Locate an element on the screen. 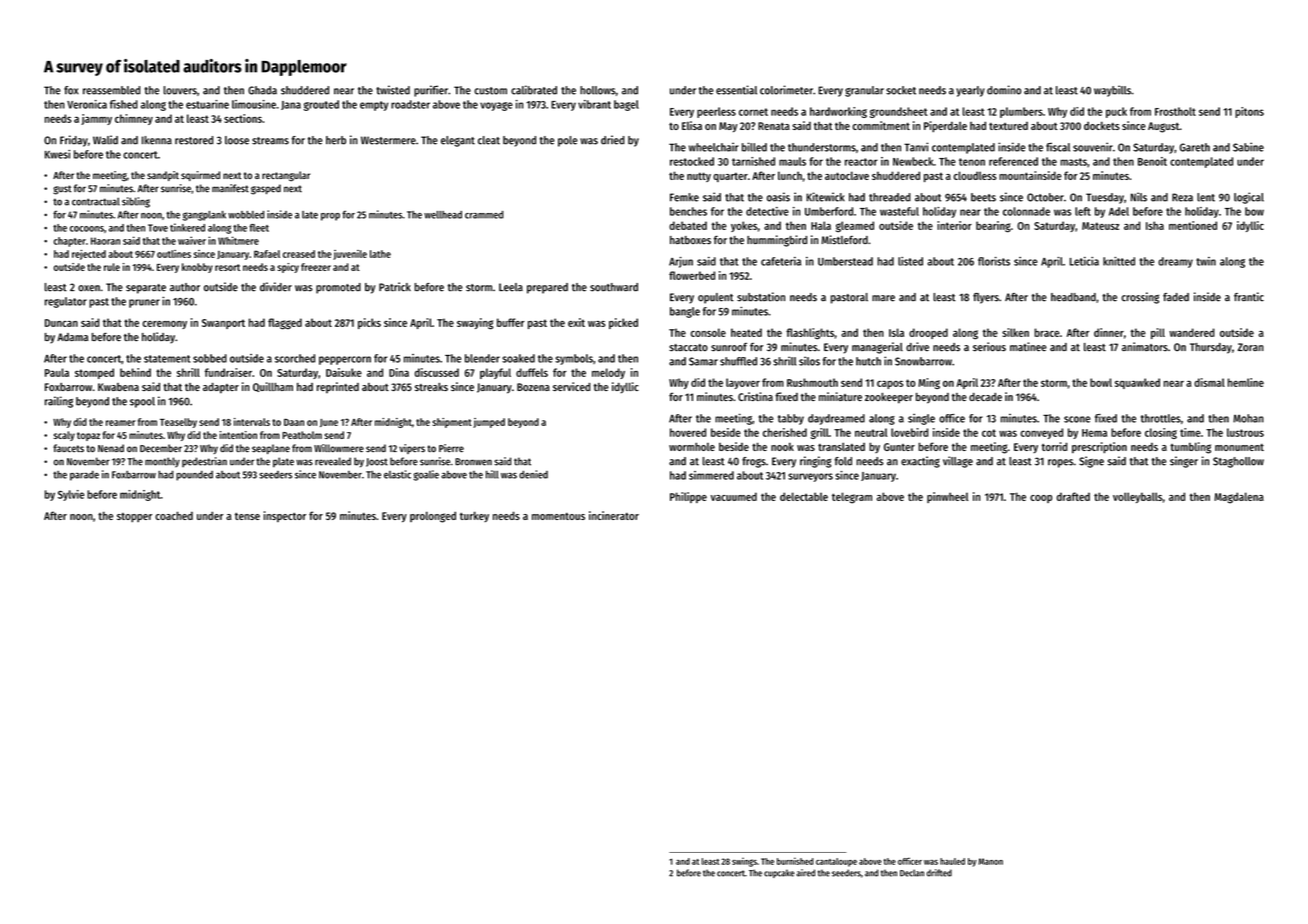 The width and height of the screenshot is (1308, 924). Arjun is located at coordinates (681, 262).
